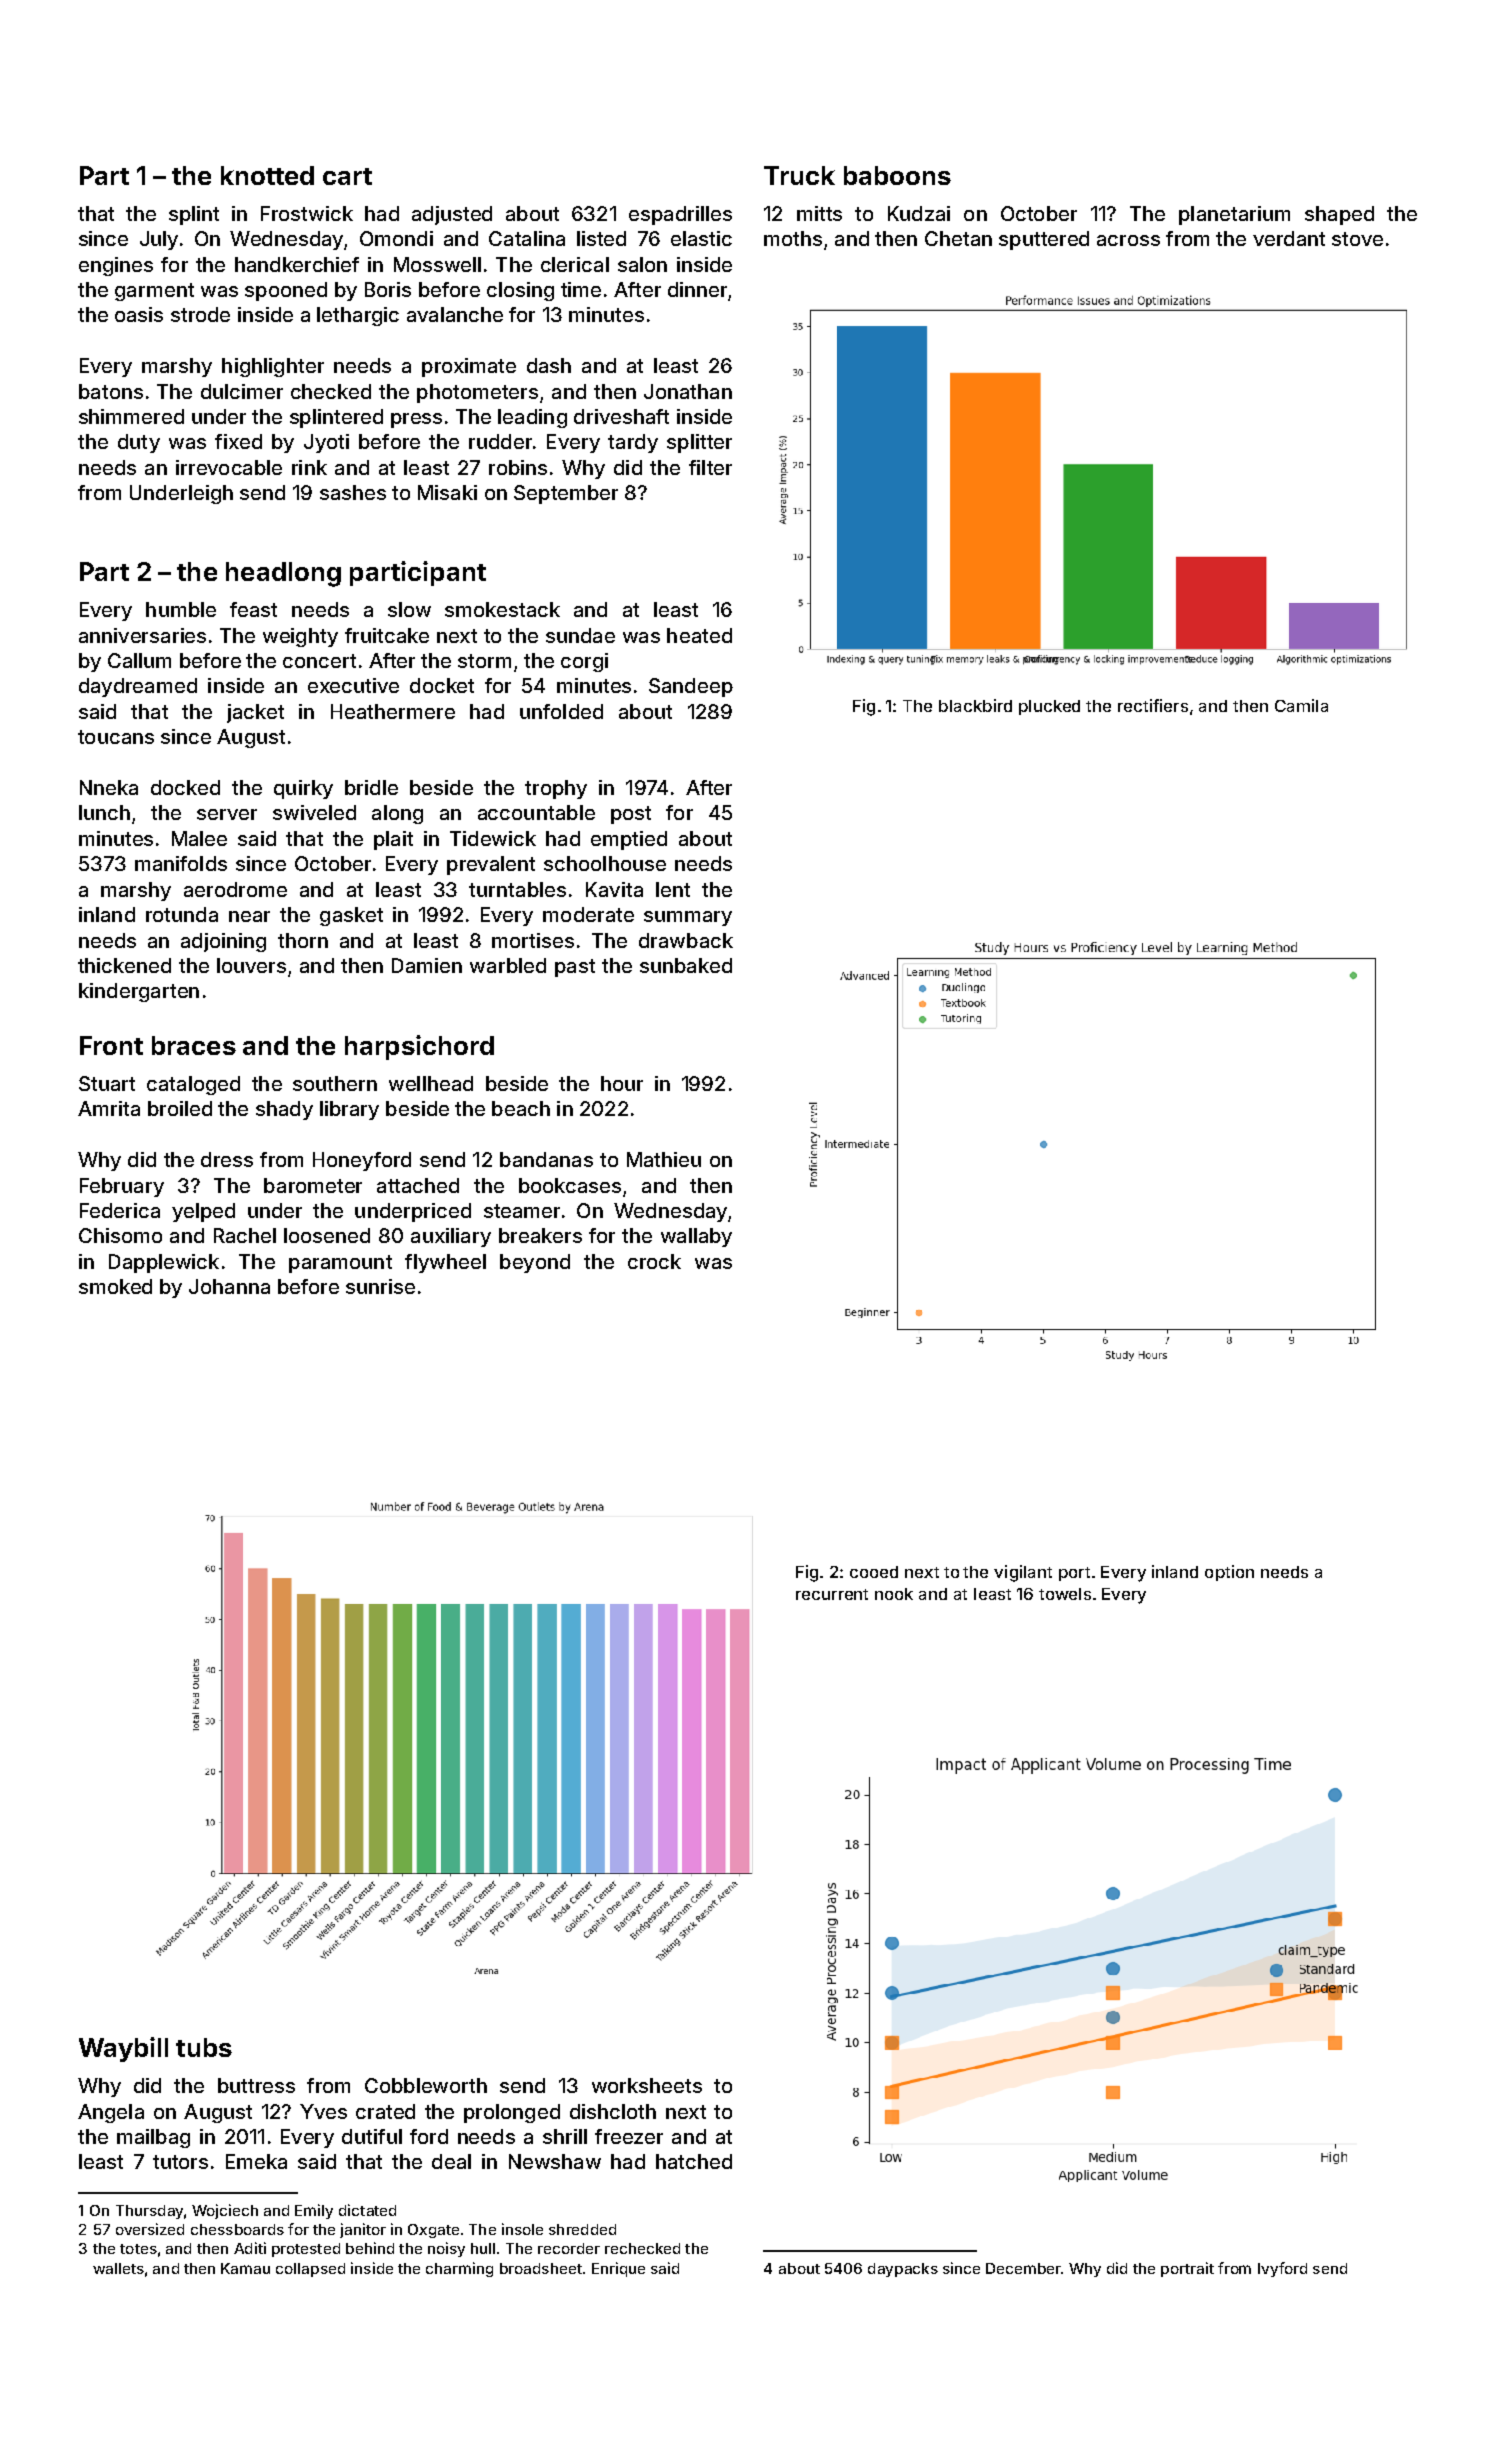 The width and height of the document is (1496, 2464). What do you see at coordinates (832, 1594) in the document?
I see `recurrent` at bounding box center [832, 1594].
